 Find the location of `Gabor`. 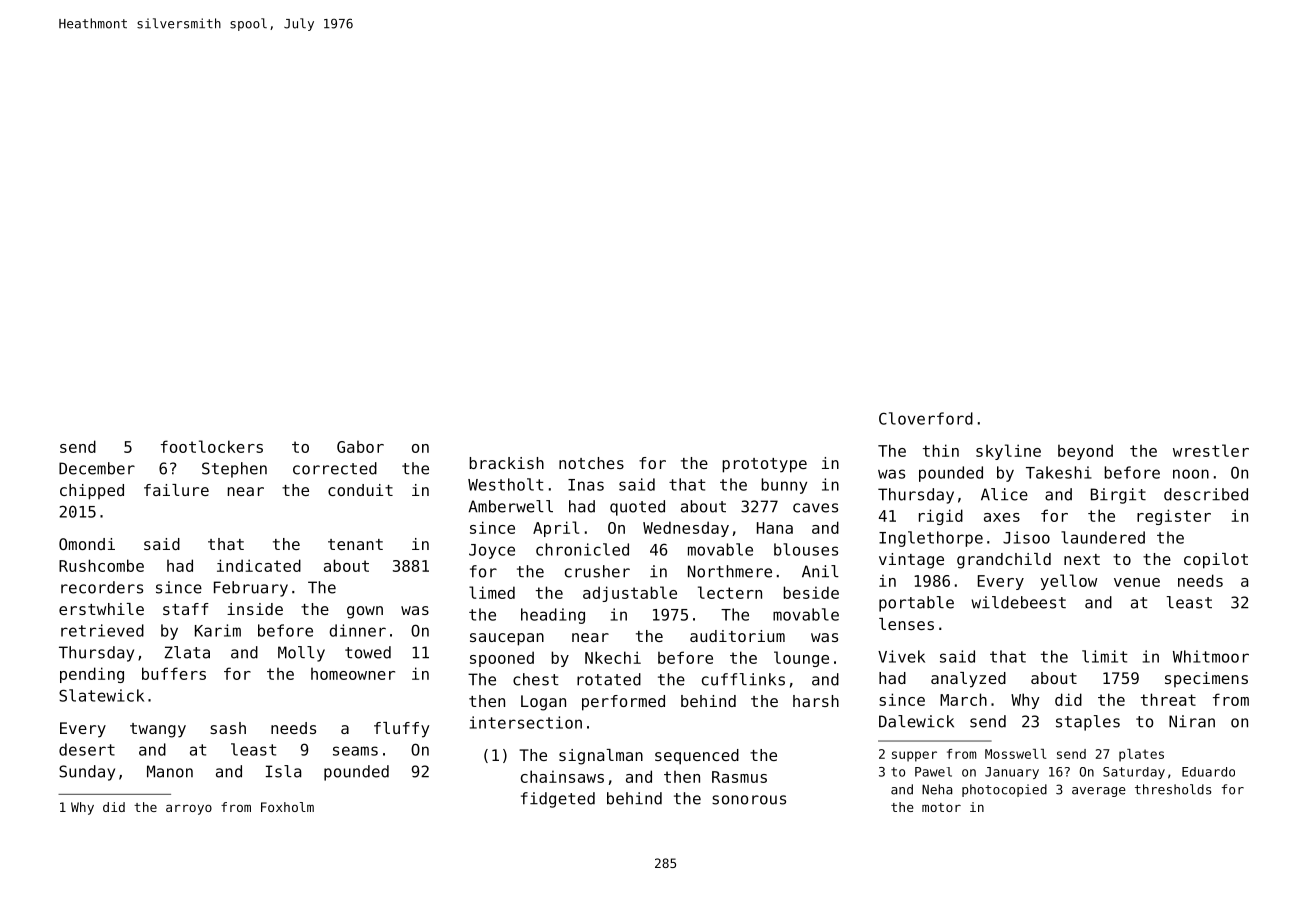

Gabor is located at coordinates (360, 447).
